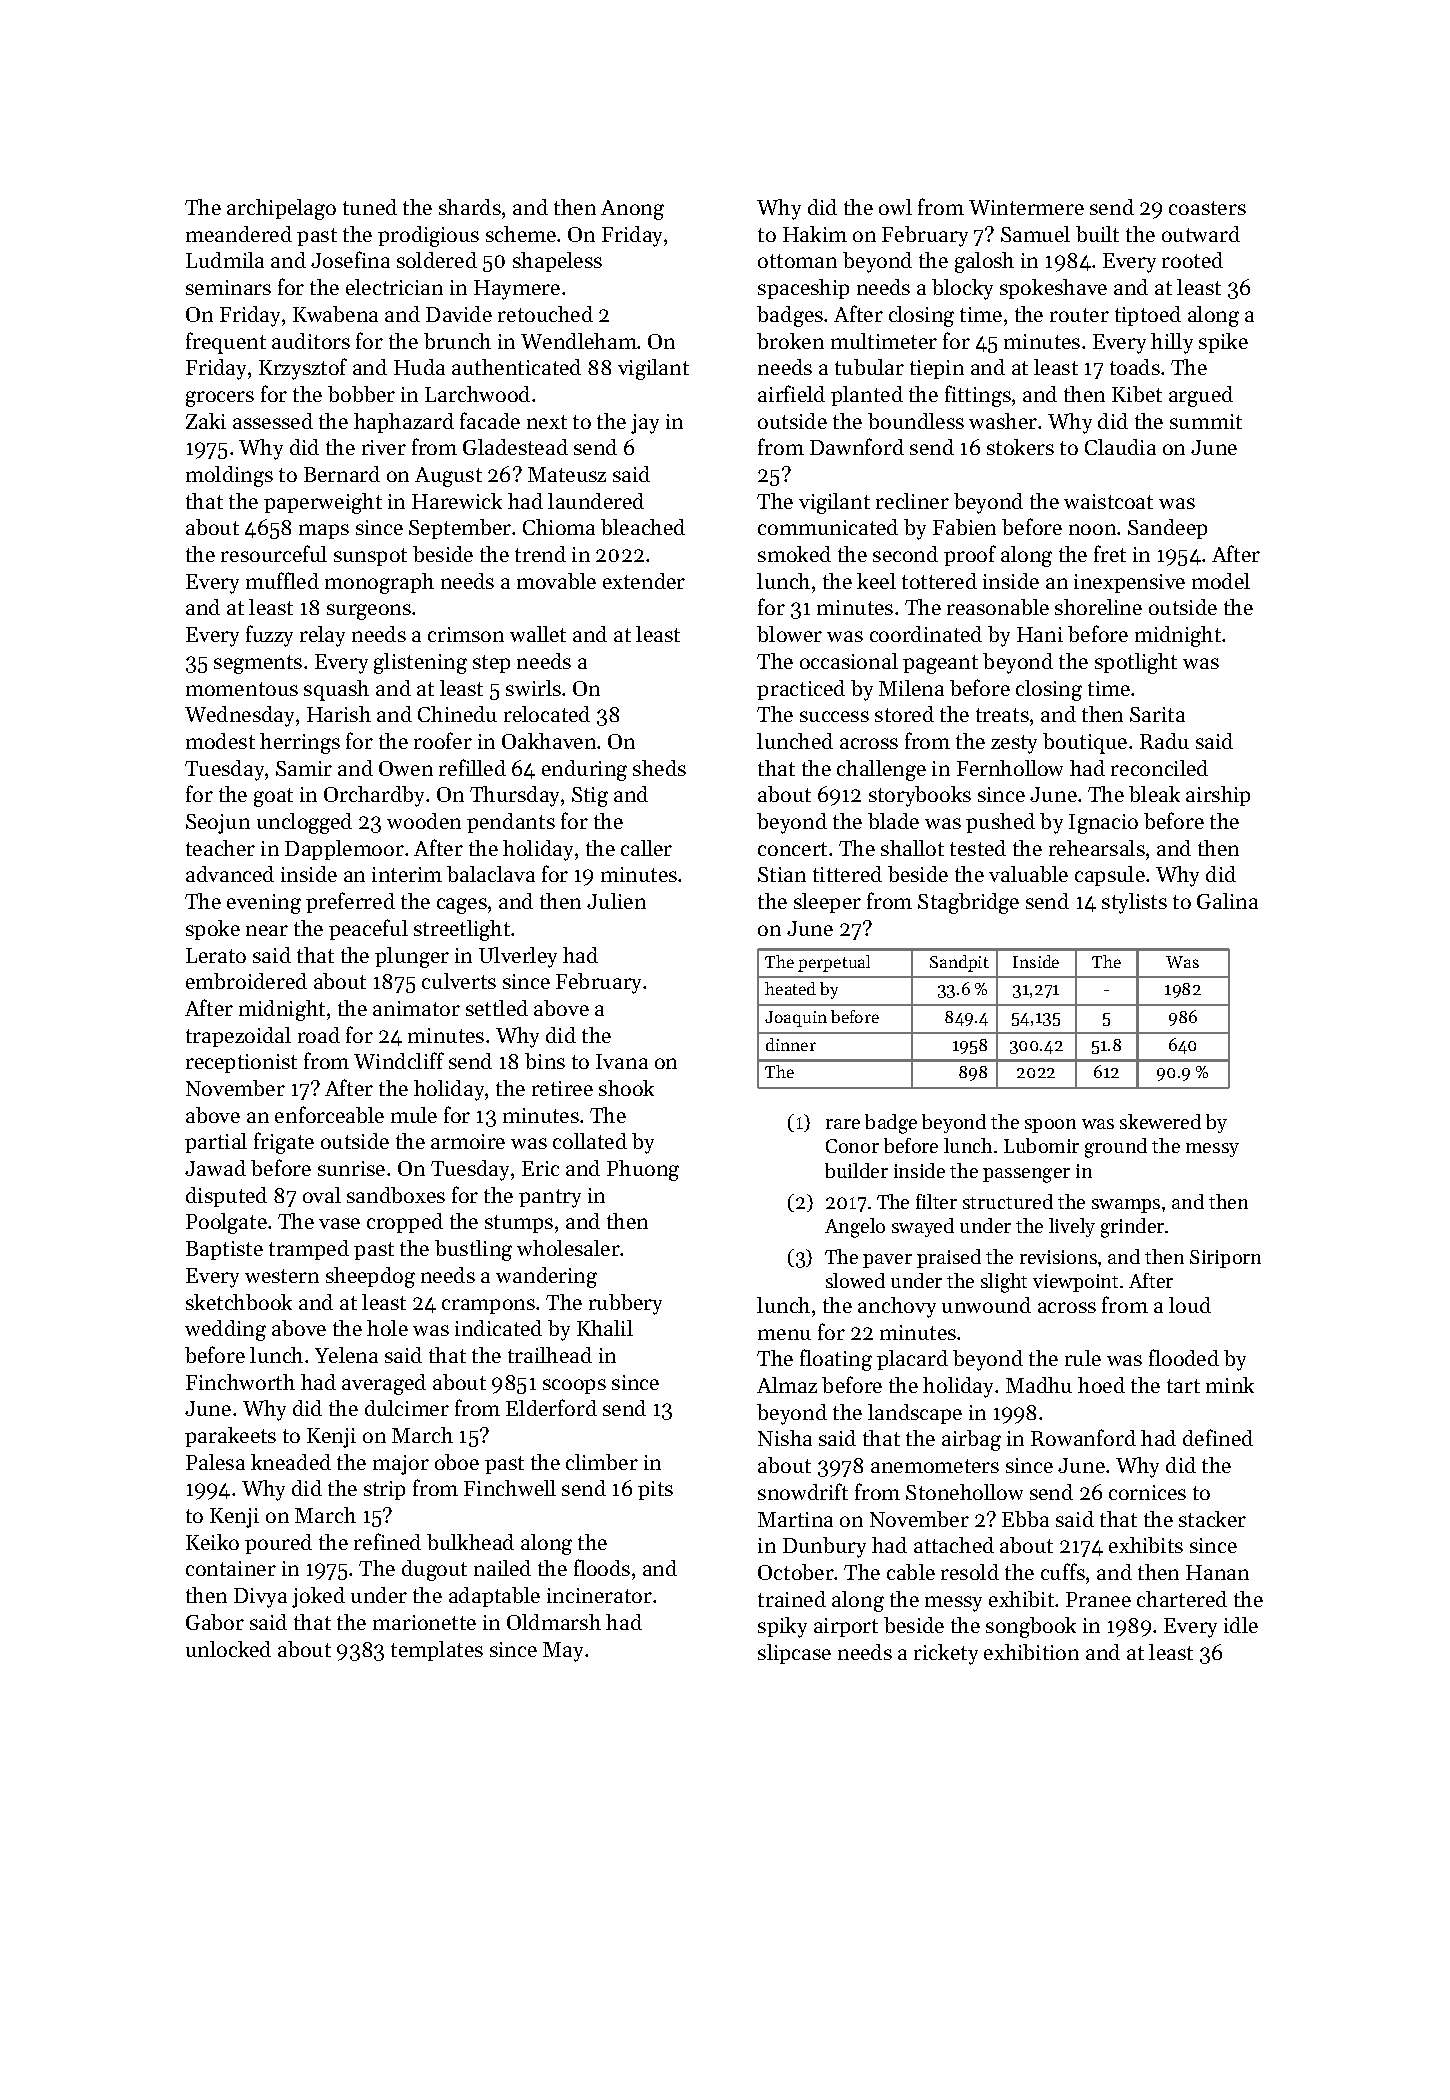 The image size is (1450, 2100). What do you see at coordinates (1026, 207) in the screenshot?
I see `Wintermere` at bounding box center [1026, 207].
